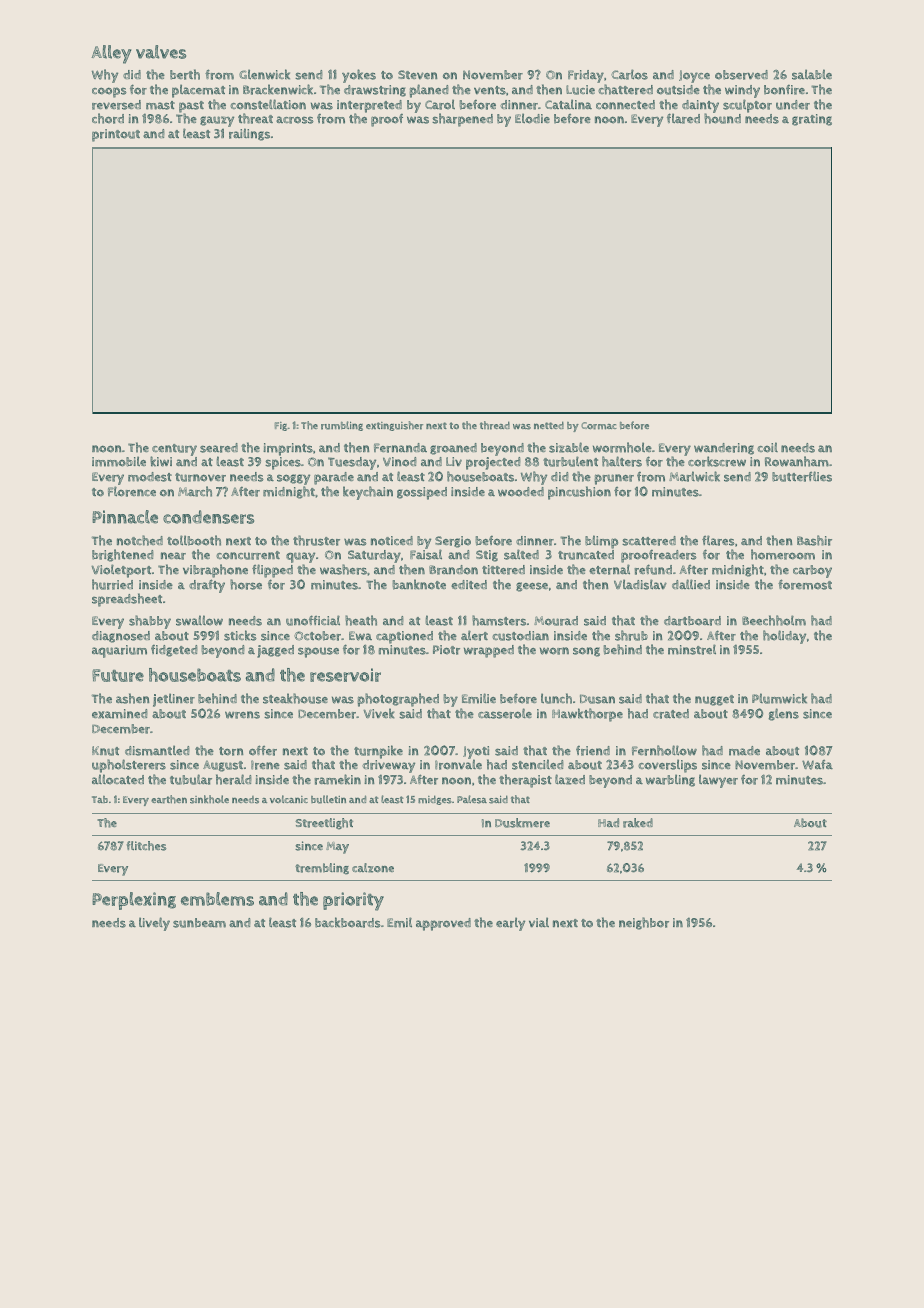 The height and width of the screenshot is (1308, 924). Describe the element at coordinates (313, 620) in the screenshot. I see `unofficial` at that location.
